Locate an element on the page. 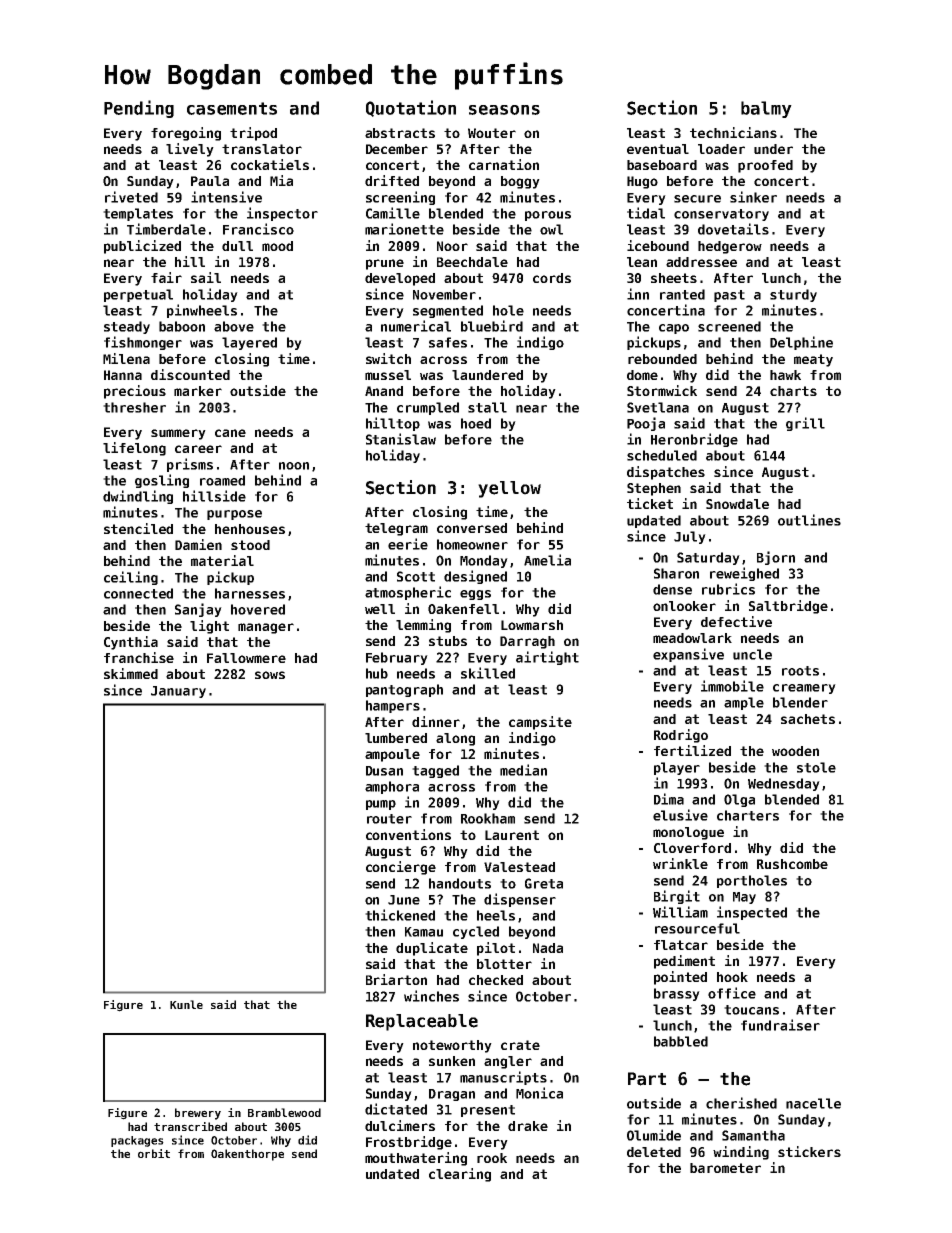  yellow is located at coordinates (509, 489).
